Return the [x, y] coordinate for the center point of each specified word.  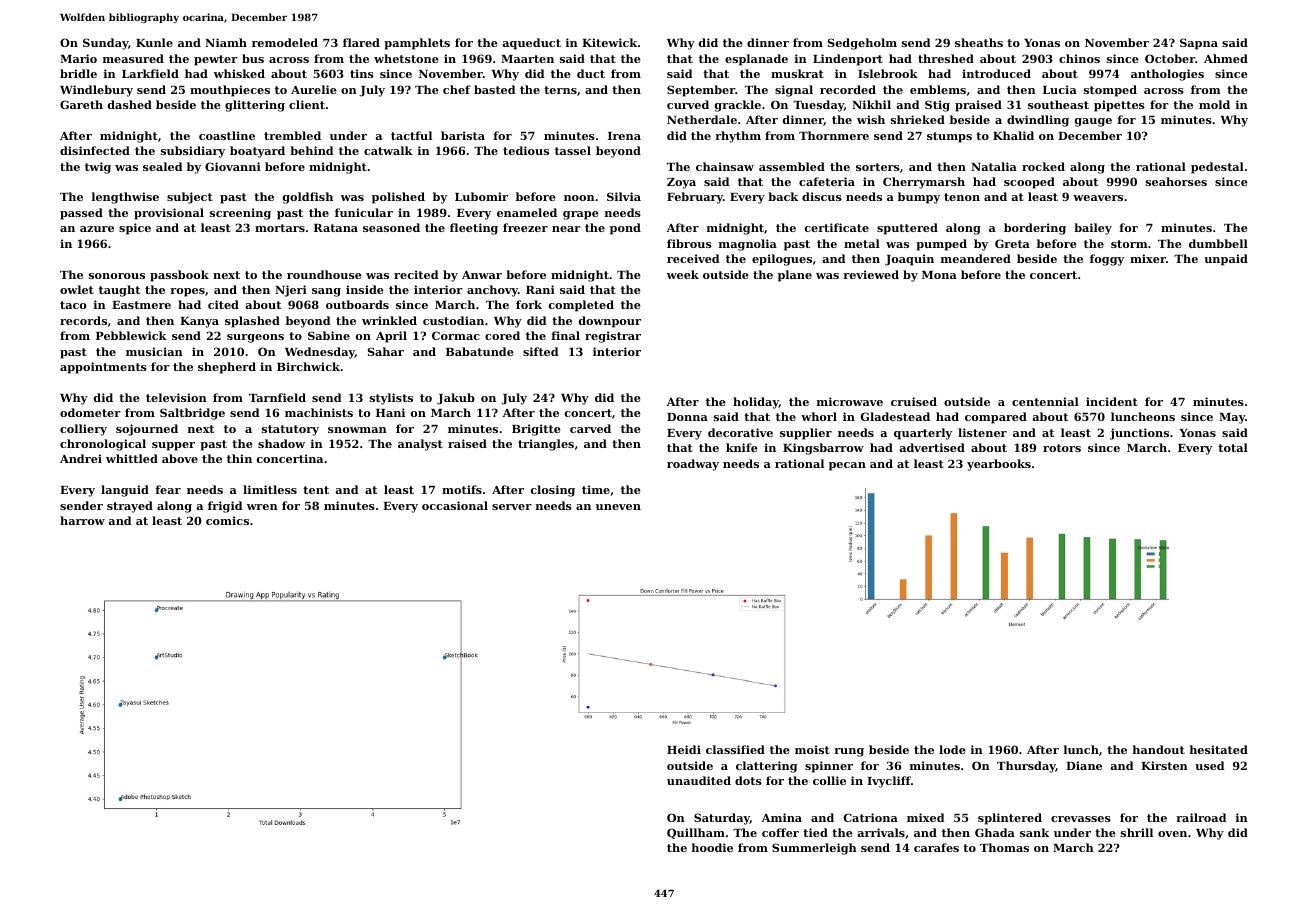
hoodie [712, 847]
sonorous [117, 276]
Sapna [1199, 44]
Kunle [154, 42]
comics [227, 520]
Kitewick [609, 42]
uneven [618, 507]
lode [952, 749]
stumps [949, 137]
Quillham [696, 833]
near [566, 229]
